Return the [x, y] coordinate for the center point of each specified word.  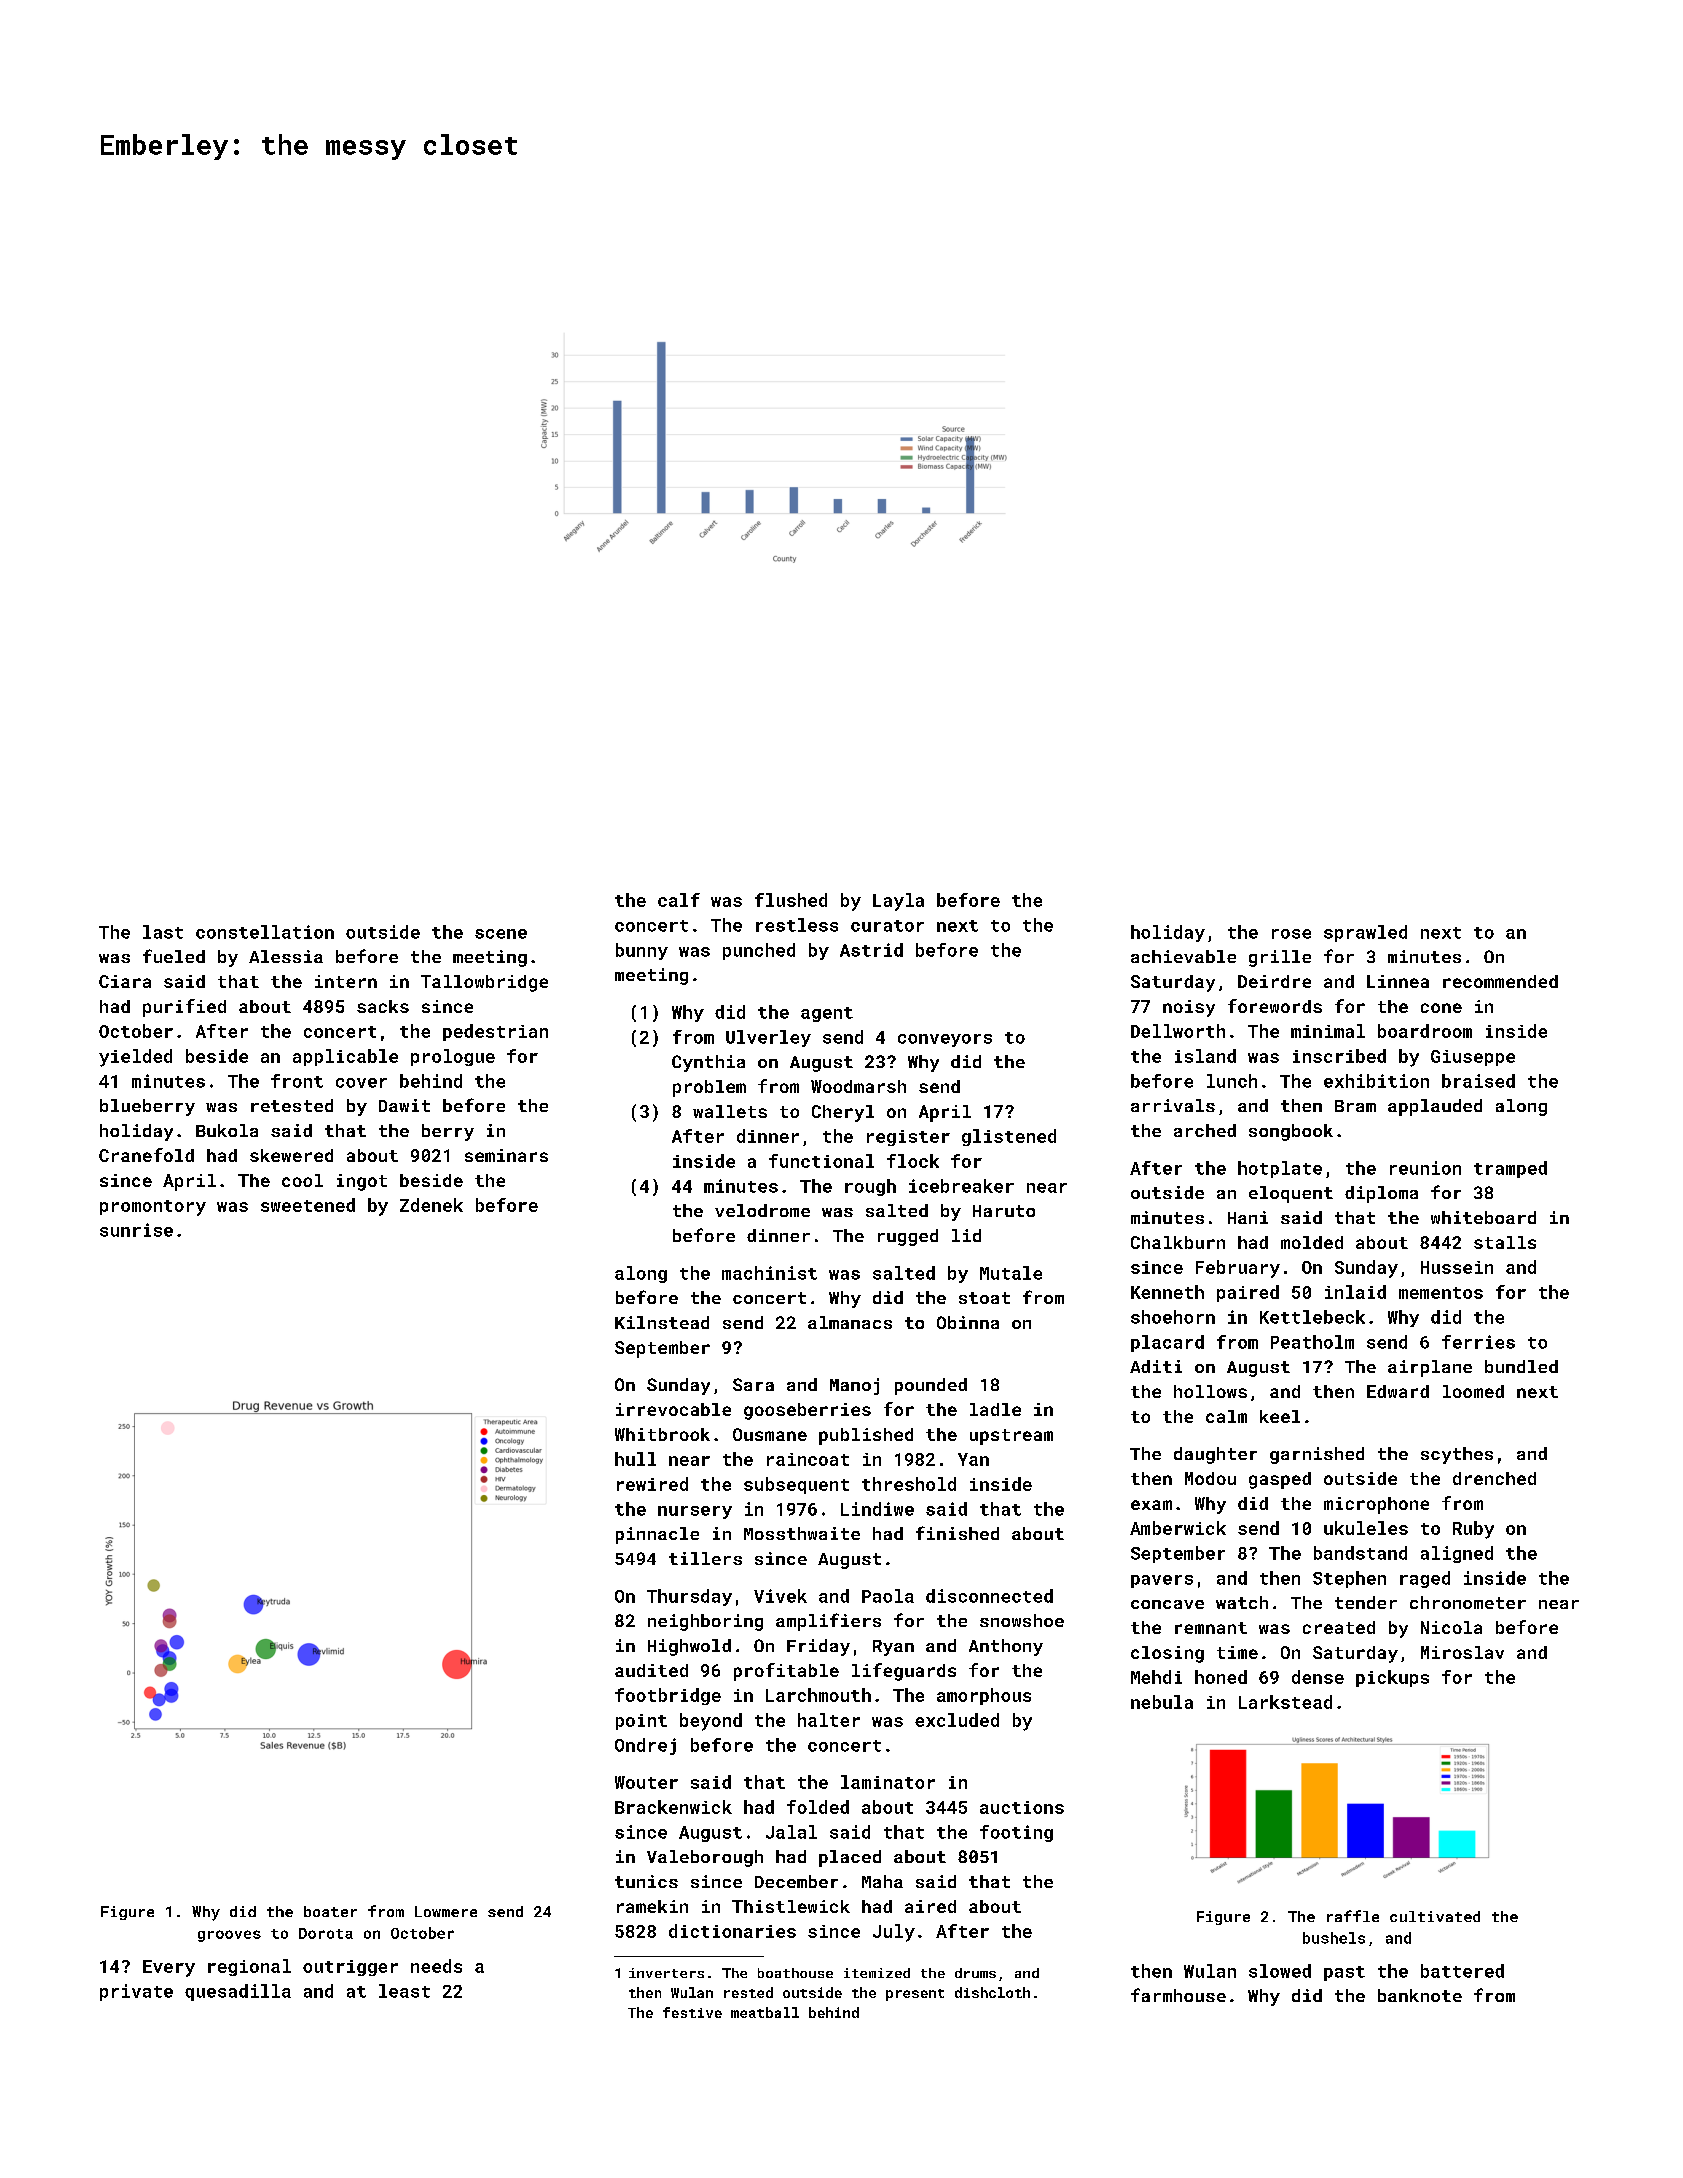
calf [679, 900]
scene [501, 934]
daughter [1215, 1455]
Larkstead [1285, 1702]
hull [635, 1459]
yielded [135, 1058]
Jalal [791, 1832]
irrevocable [673, 1409]
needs [436, 1966]
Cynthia [708, 1063]
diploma [1381, 1194]
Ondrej [645, 1746]
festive [692, 2012]
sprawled [1365, 933]
